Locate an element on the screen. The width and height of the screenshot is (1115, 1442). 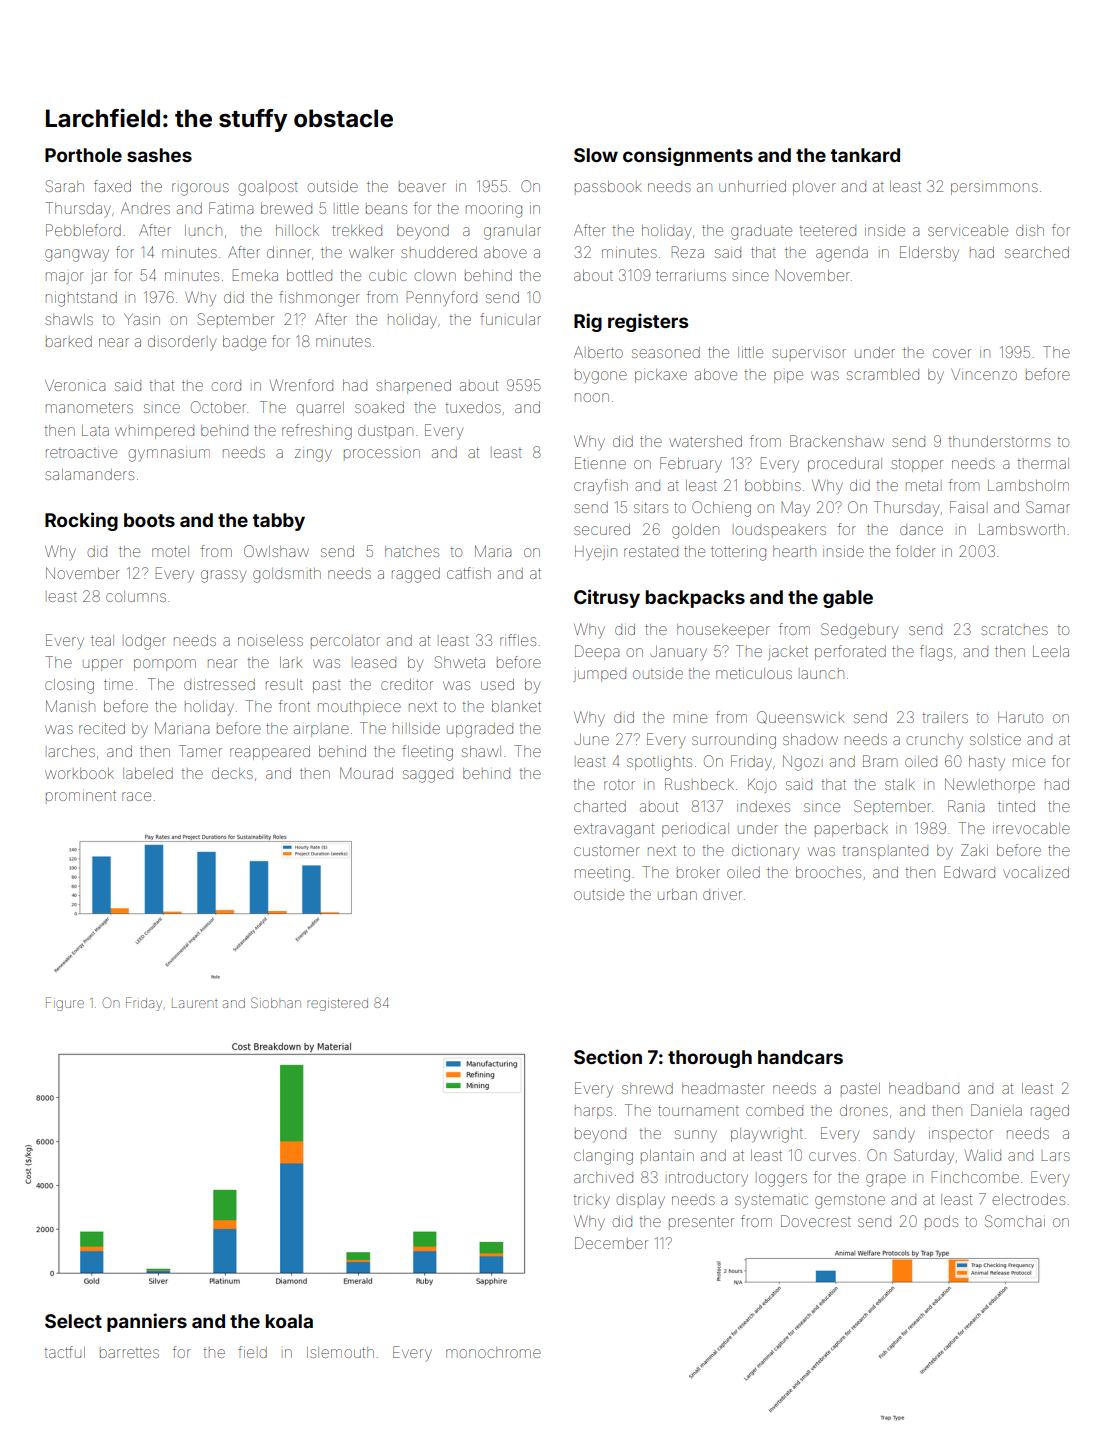
decks is located at coordinates (232, 773).
